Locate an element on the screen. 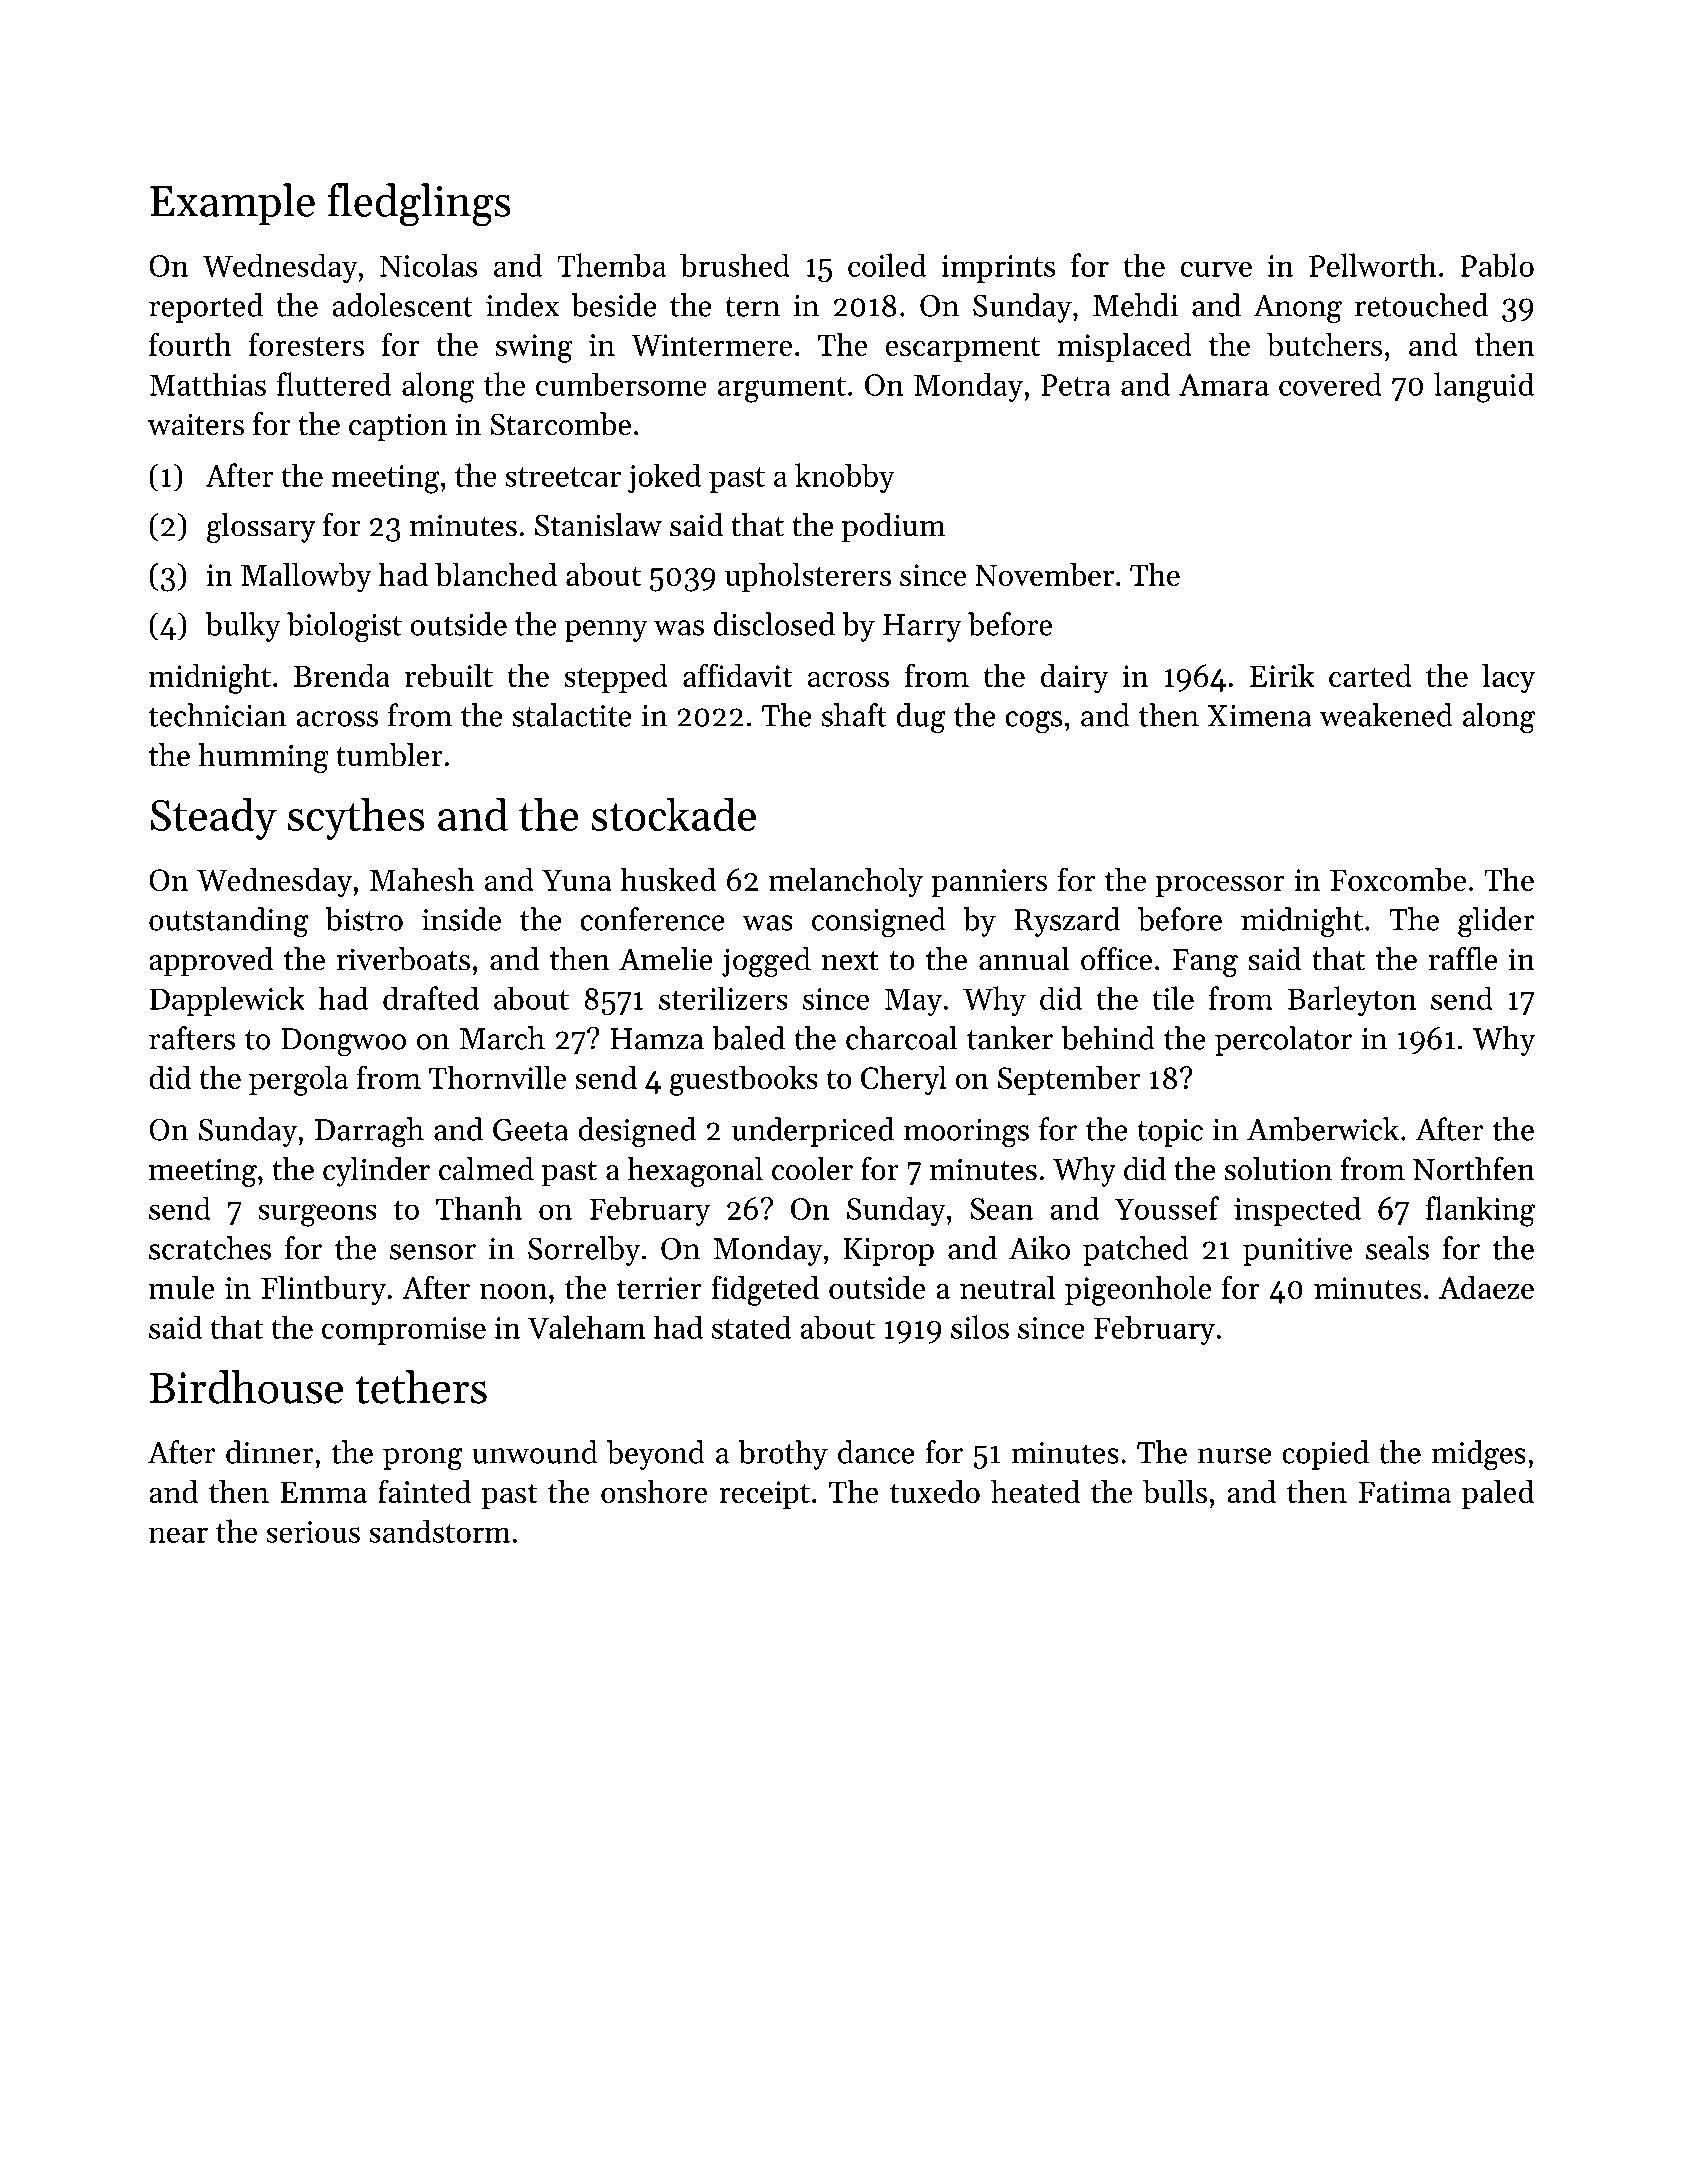  Anong is located at coordinates (1297, 309).
